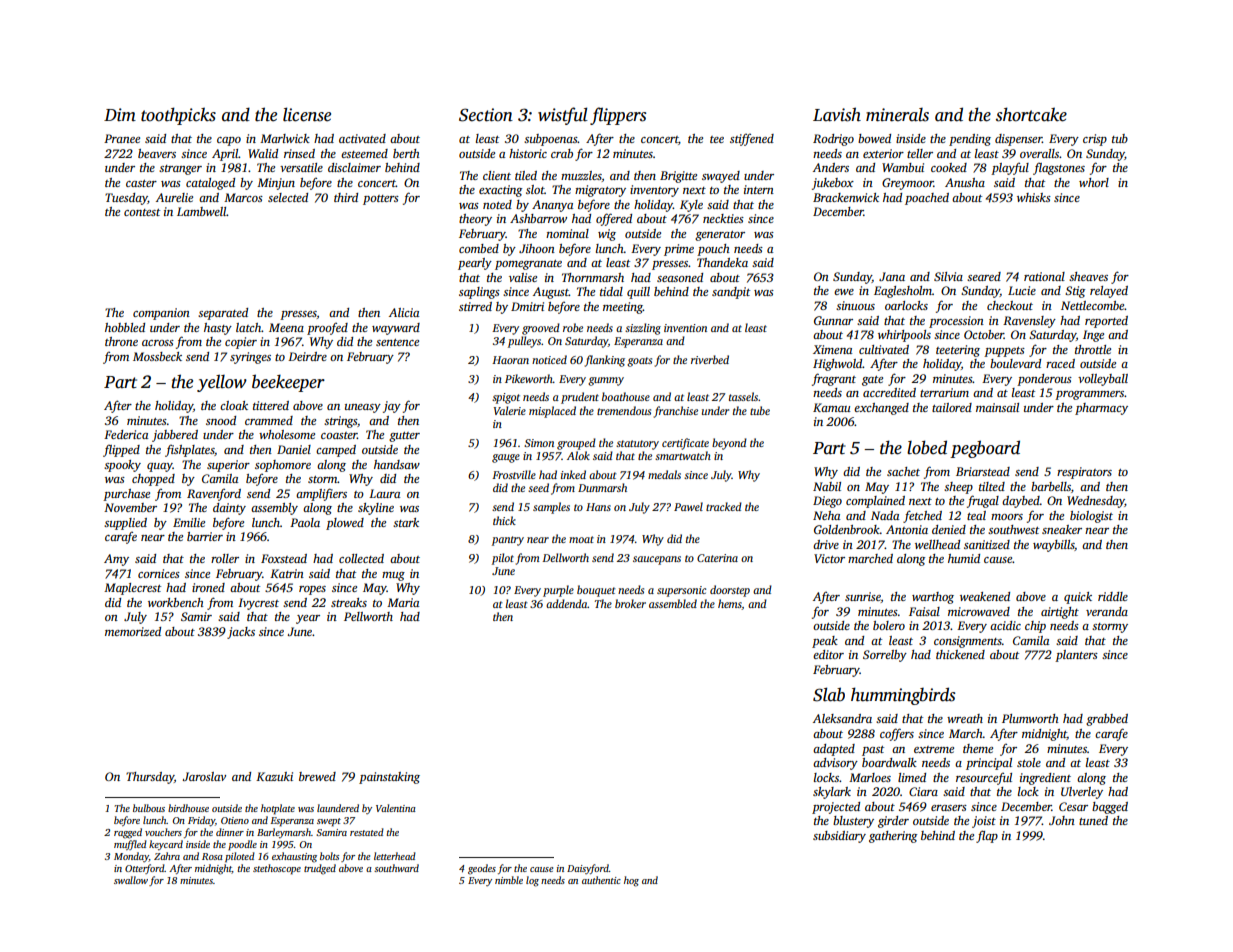 This screenshot has width=1233, height=952. Describe the element at coordinates (514, 474) in the screenshot. I see `Frostville` at that location.
